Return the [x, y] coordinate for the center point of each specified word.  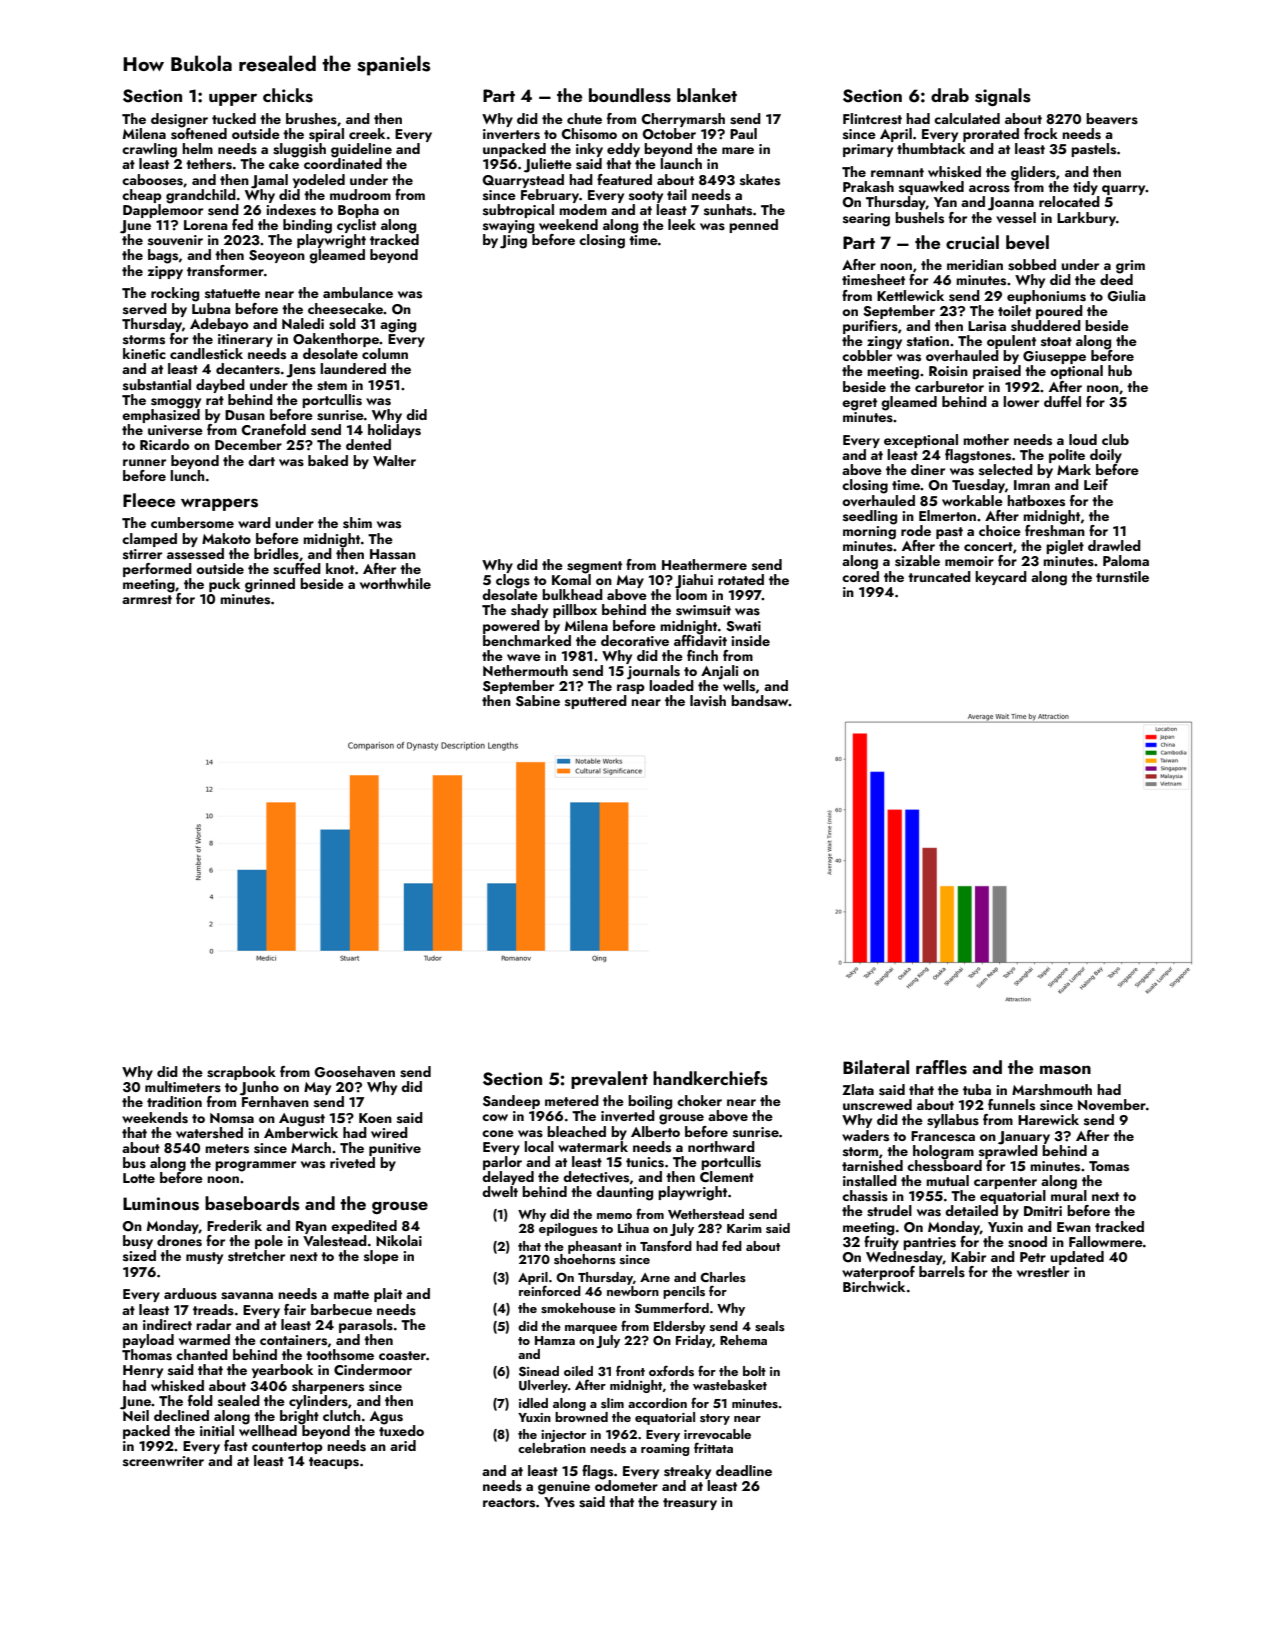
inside [750, 641]
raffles [941, 1067]
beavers [1112, 119]
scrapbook [241, 1073]
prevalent [609, 1080]
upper [233, 99]
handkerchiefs [710, 1078]
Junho [259, 1088]
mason [1065, 1070]
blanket [707, 95]
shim [357, 523]
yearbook [282, 1371]
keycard [1001, 578]
